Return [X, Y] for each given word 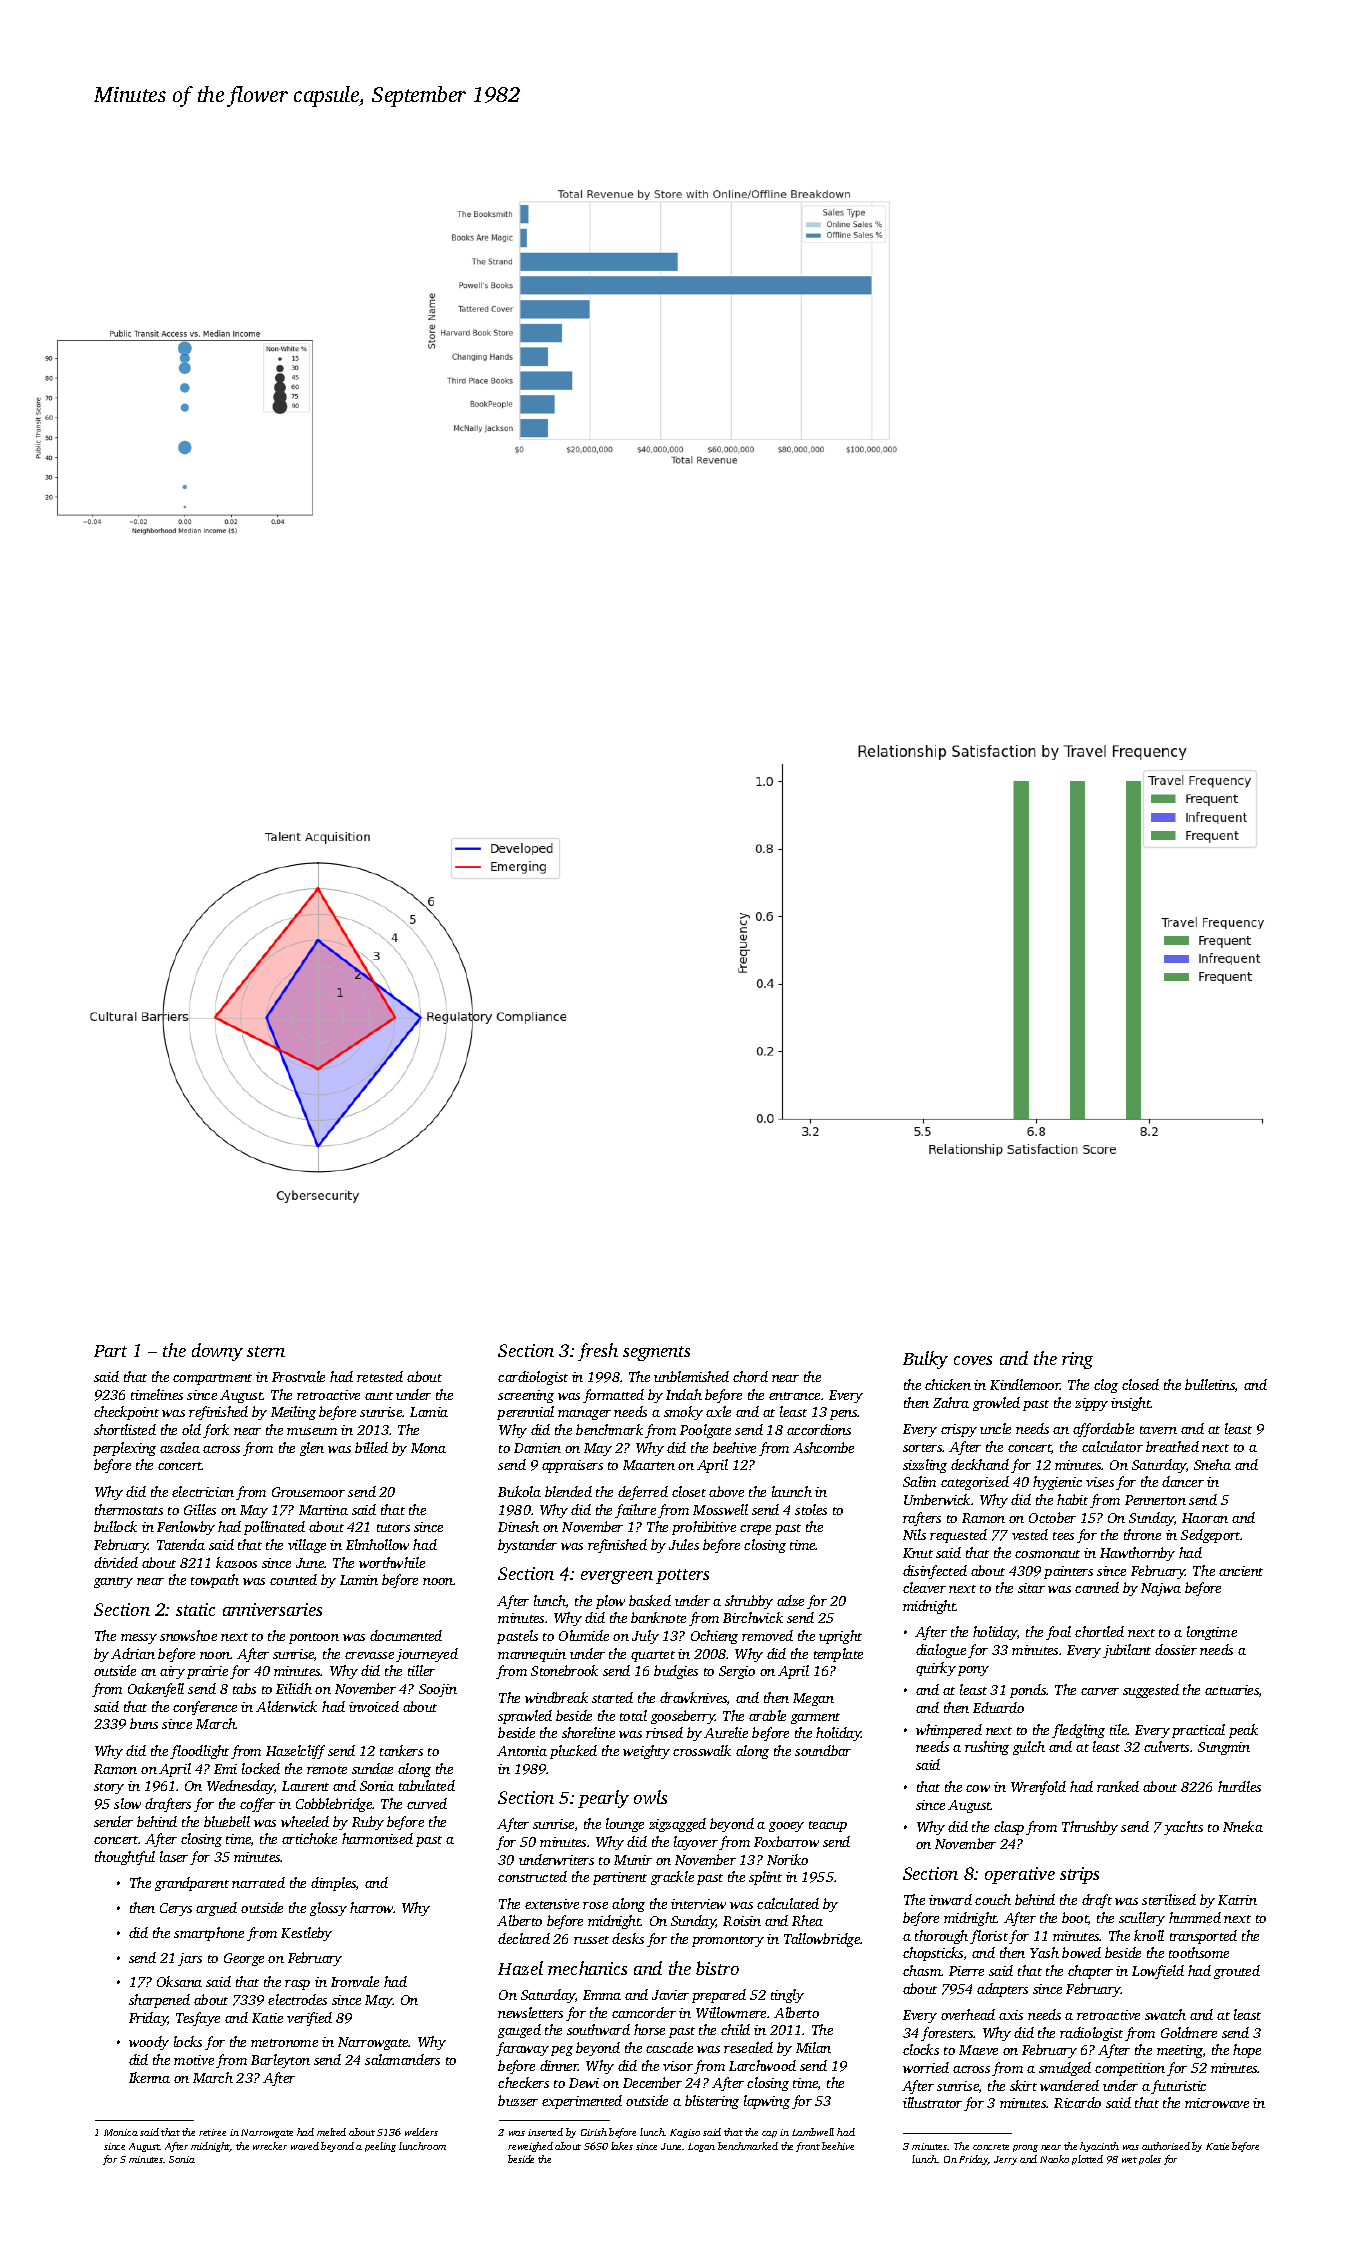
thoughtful [125, 1858]
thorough [941, 1937]
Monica [121, 2132]
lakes [622, 2146]
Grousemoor [308, 1492]
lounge [625, 1825]
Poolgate [705, 1431]
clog [1106, 1386]
